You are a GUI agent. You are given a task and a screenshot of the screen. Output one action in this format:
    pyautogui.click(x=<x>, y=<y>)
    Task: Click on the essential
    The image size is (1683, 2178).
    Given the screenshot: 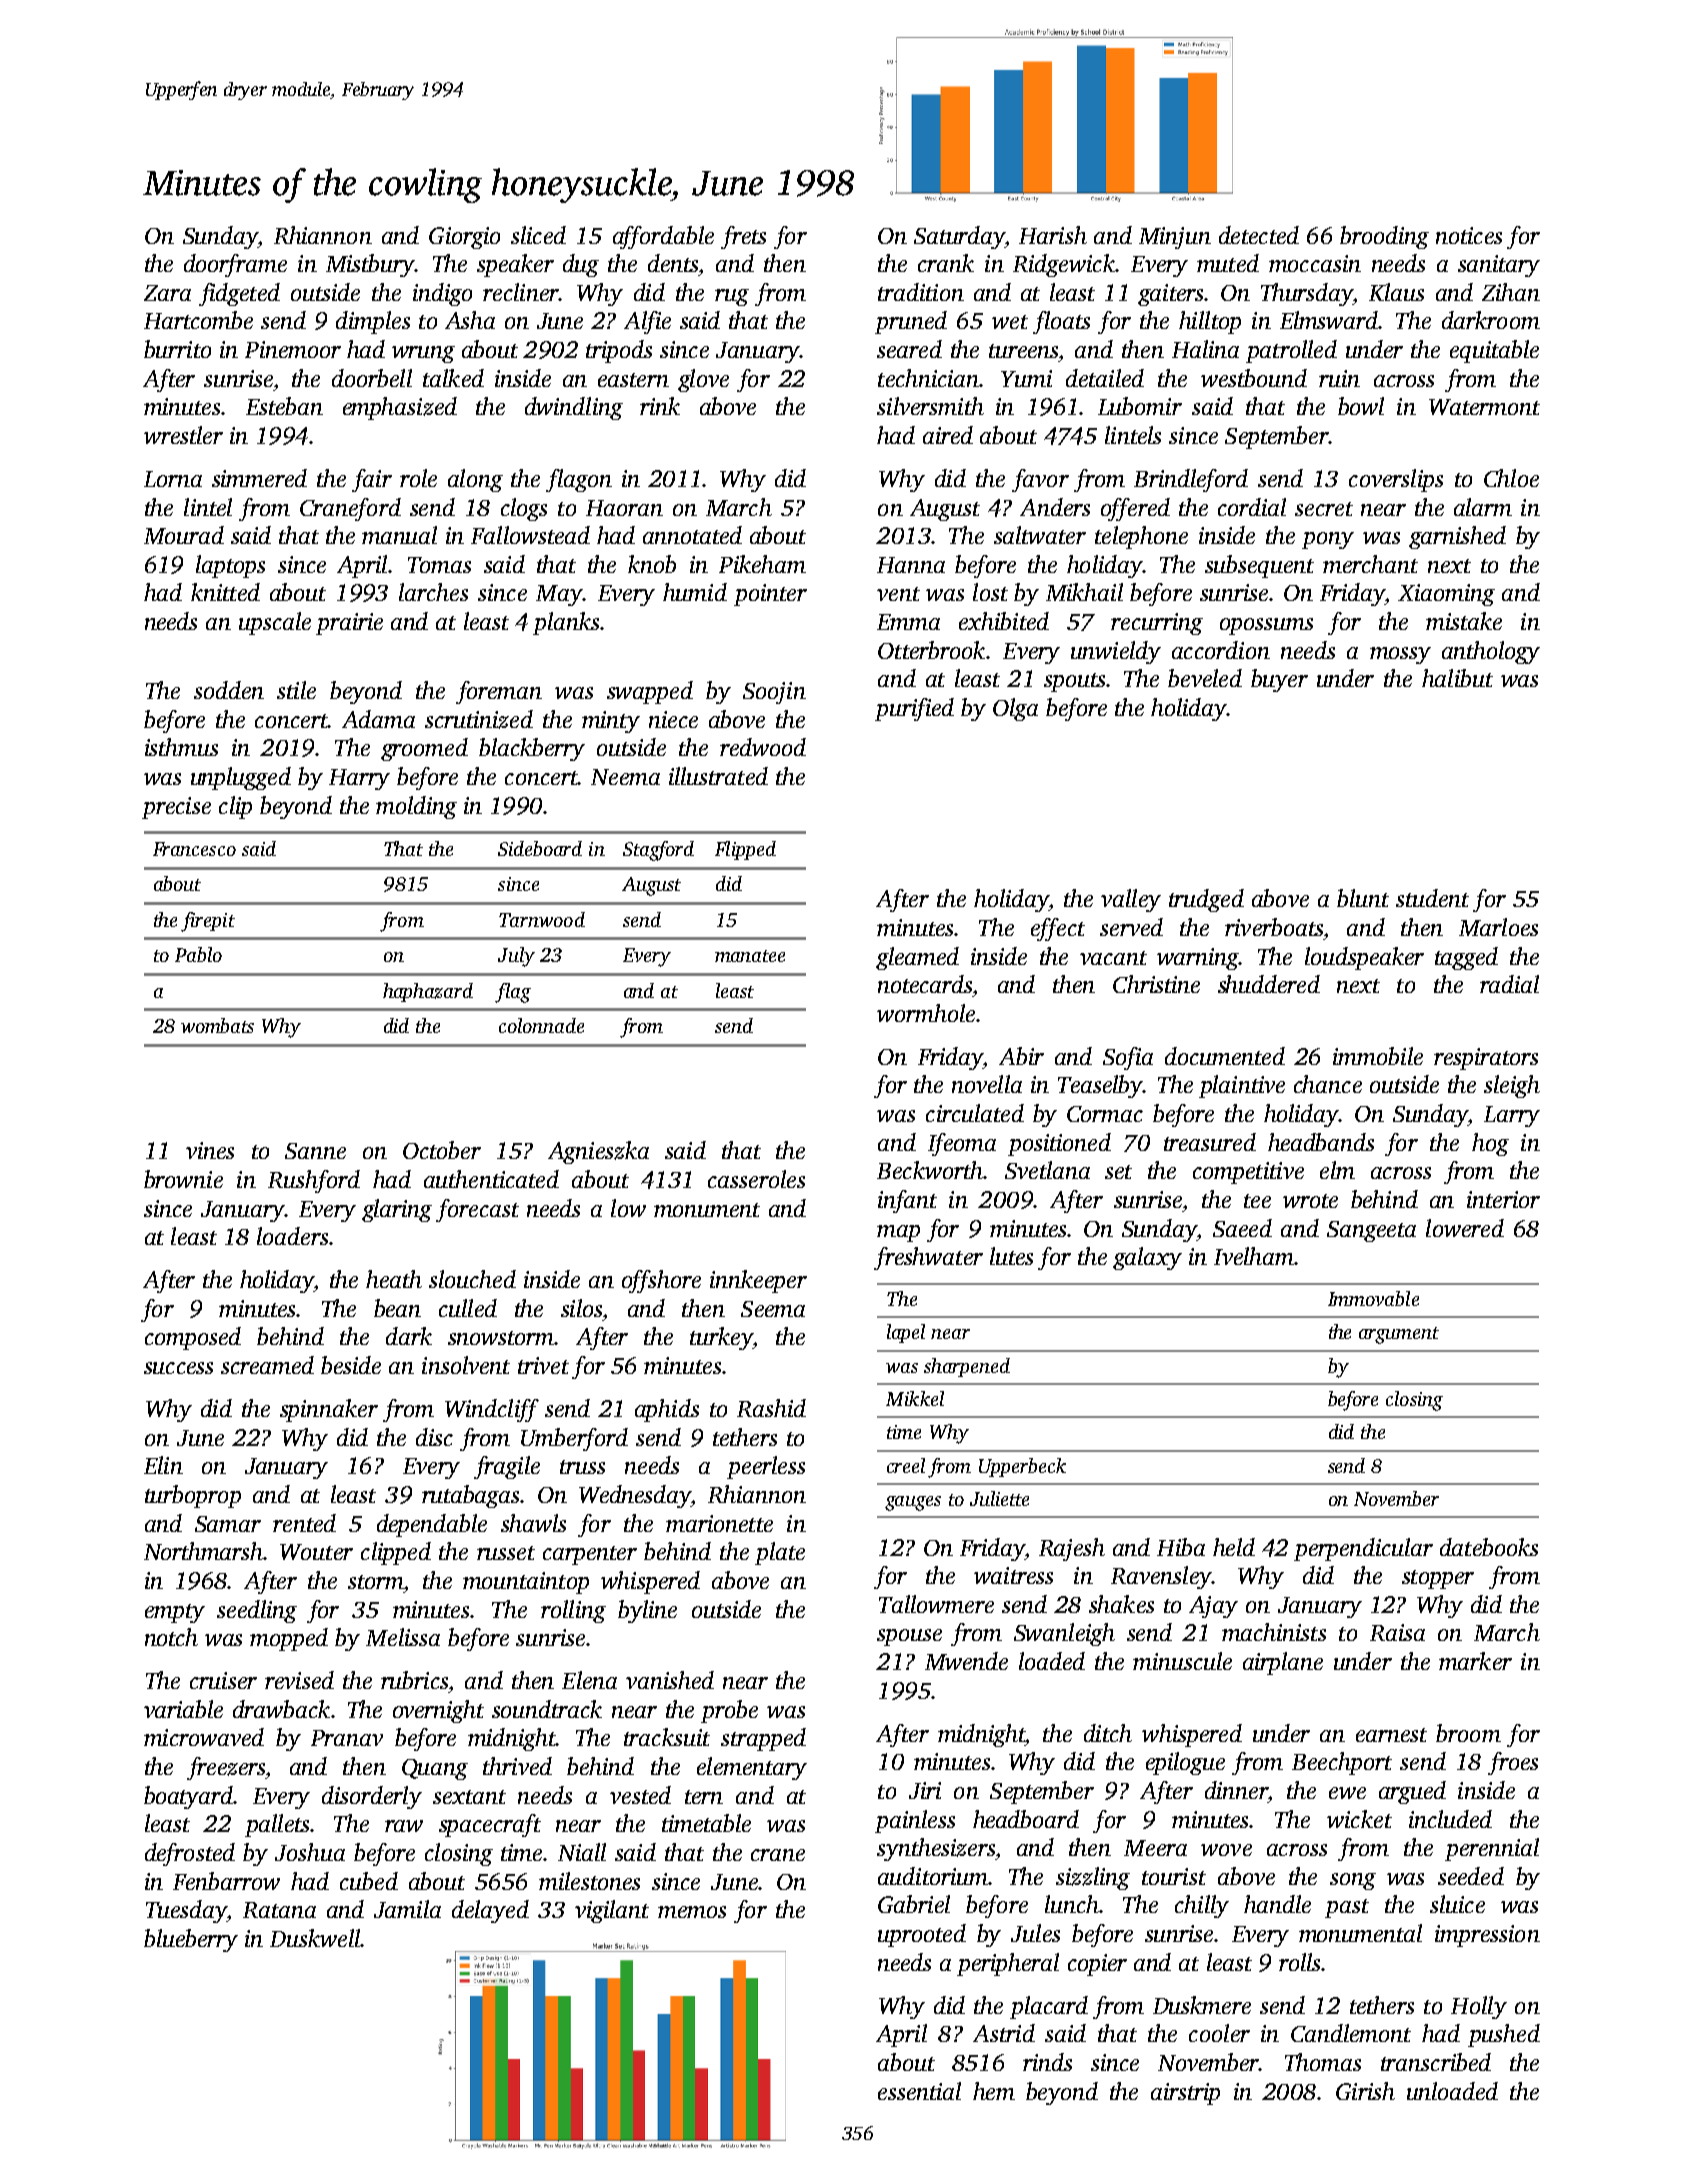 What is the action you would take?
    pyautogui.click(x=919, y=2091)
